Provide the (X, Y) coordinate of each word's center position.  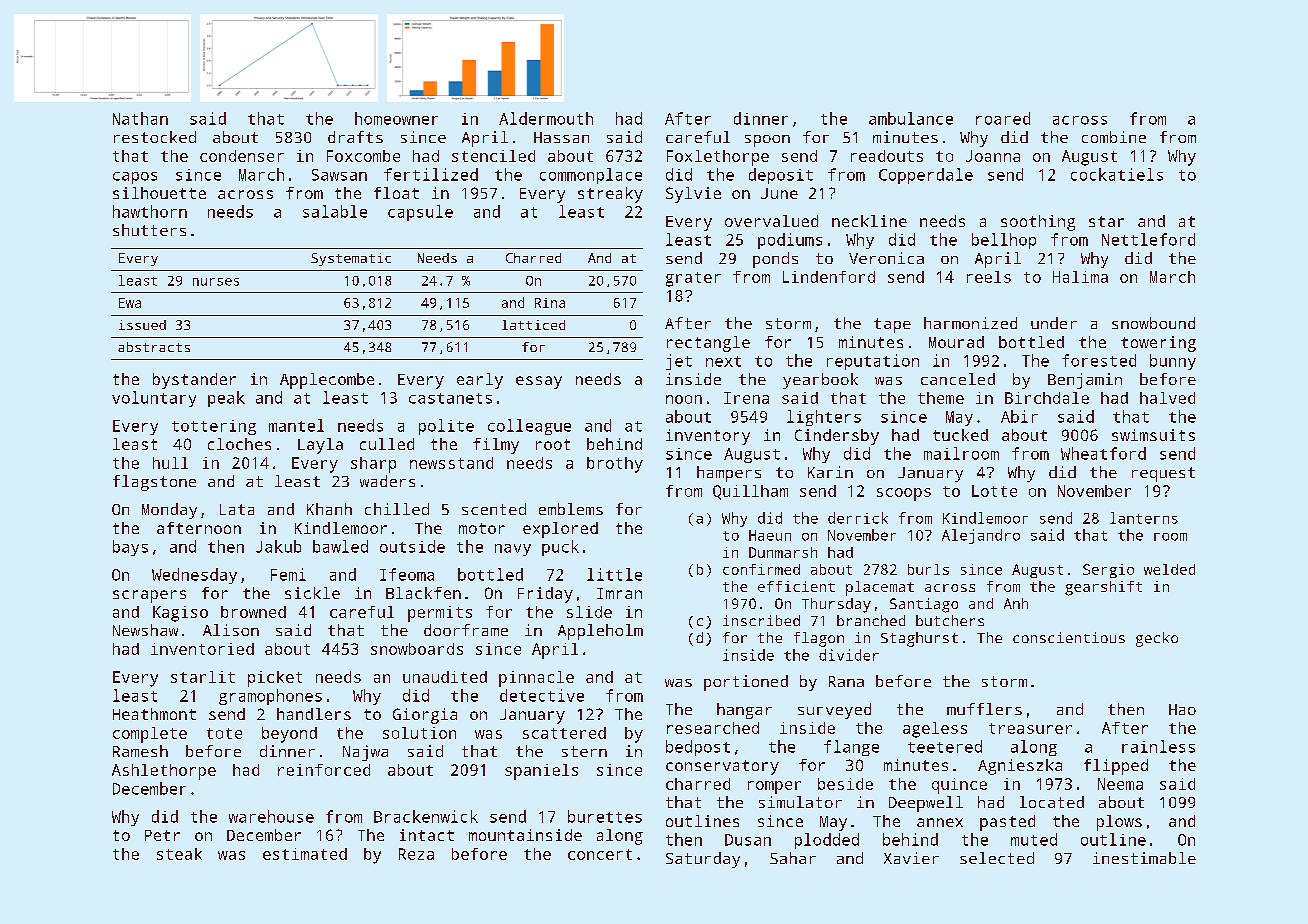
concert (600, 854)
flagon (819, 639)
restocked (155, 137)
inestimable (1144, 858)
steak (179, 854)
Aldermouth (546, 118)
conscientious (1069, 637)
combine (1114, 137)
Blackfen (423, 593)
